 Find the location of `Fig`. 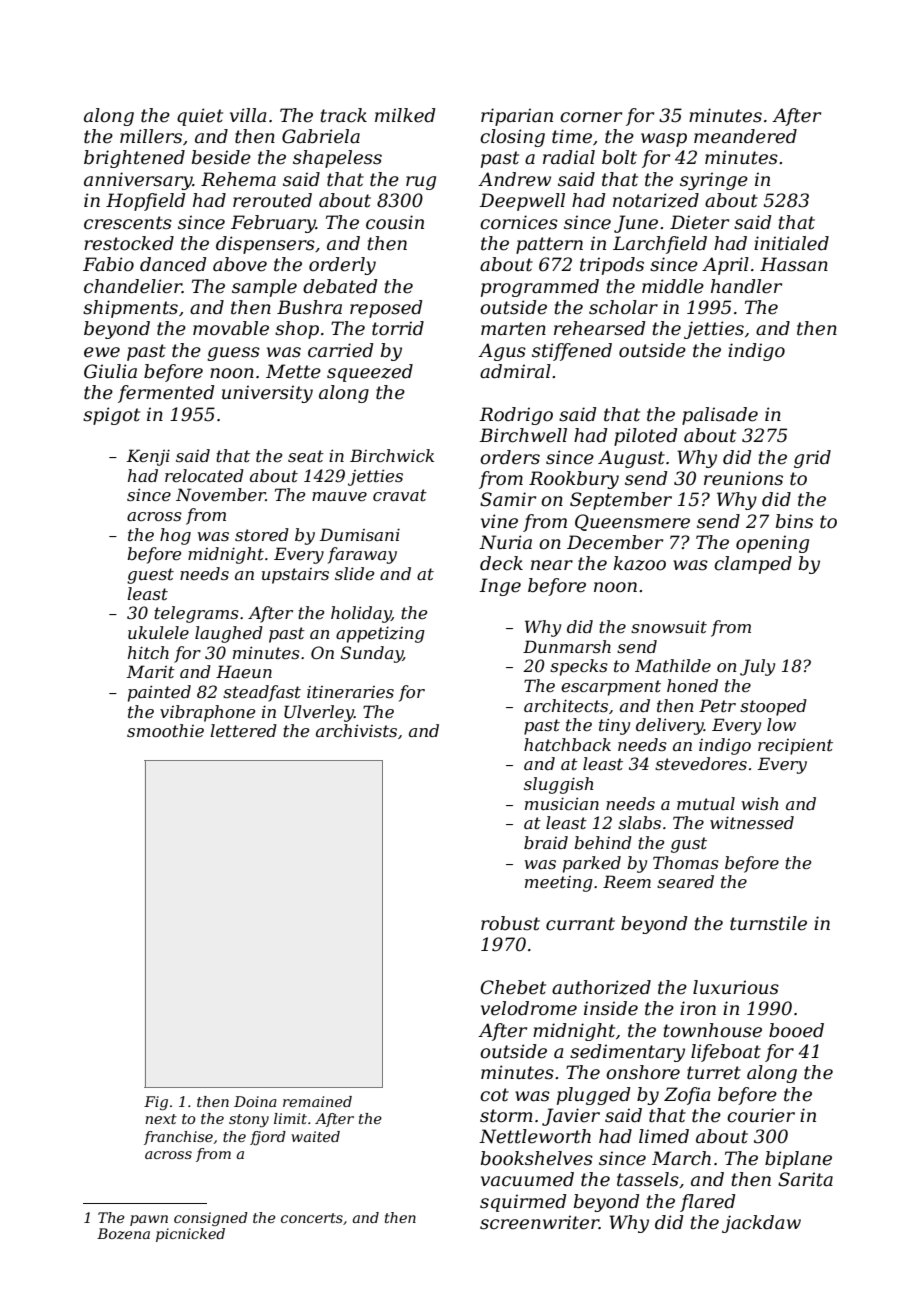

Fig is located at coordinates (156, 1103).
